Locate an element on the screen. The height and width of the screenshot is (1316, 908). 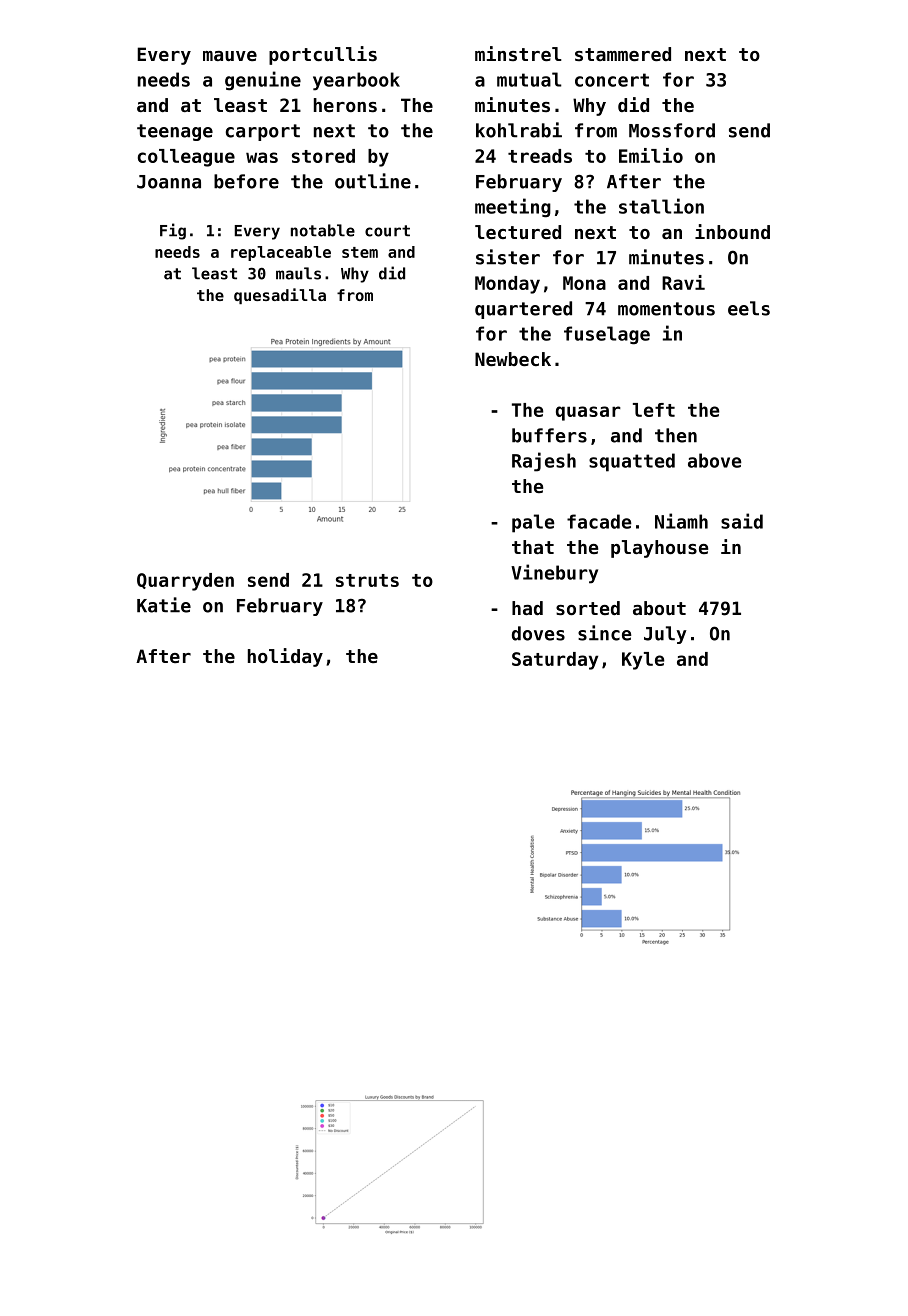
Newbeck is located at coordinates (513, 359).
